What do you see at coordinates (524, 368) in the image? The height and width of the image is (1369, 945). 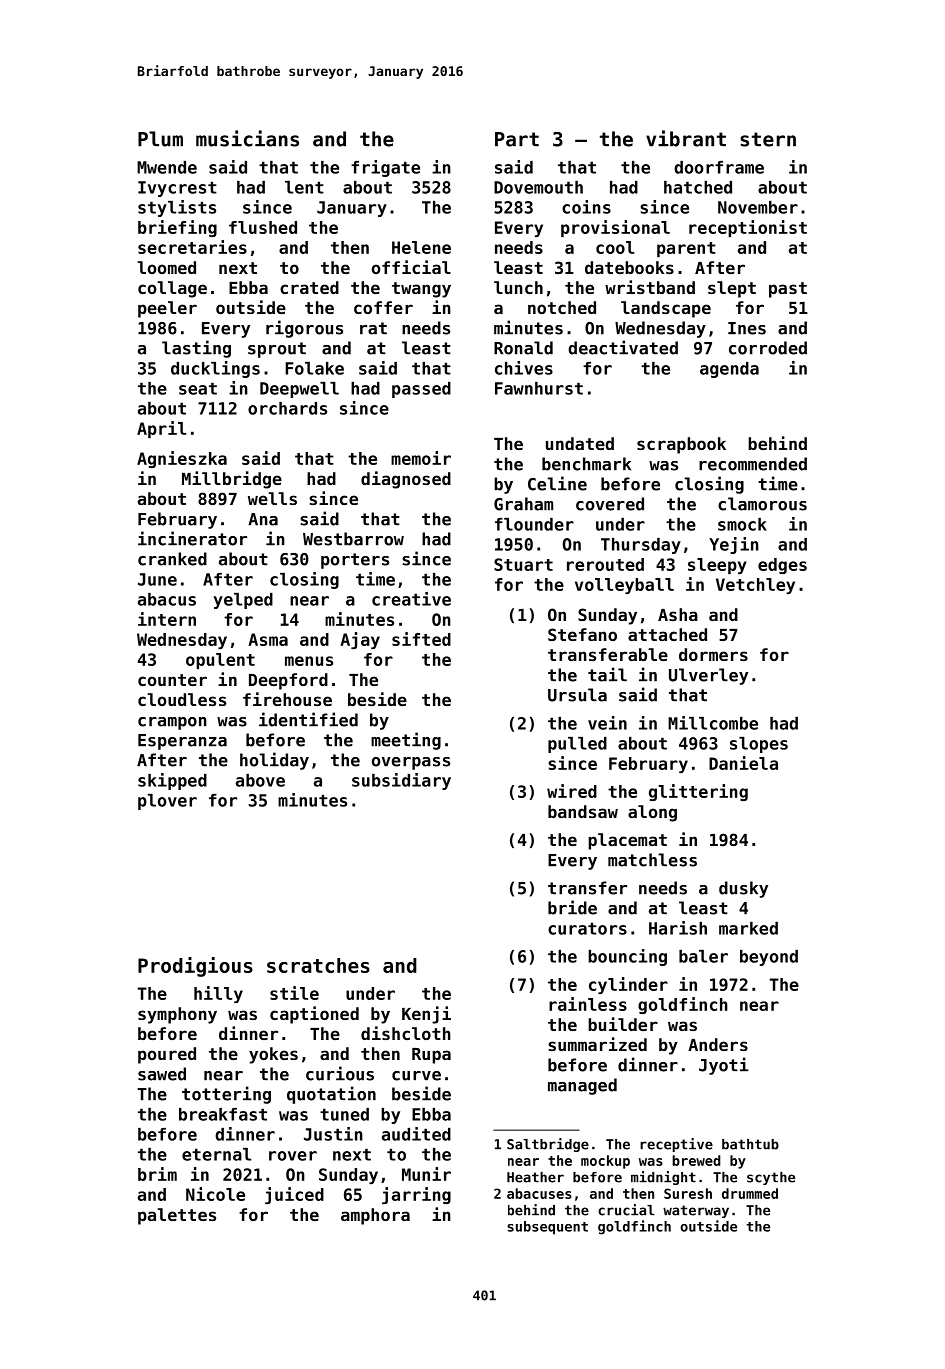 I see `chives` at bounding box center [524, 368].
